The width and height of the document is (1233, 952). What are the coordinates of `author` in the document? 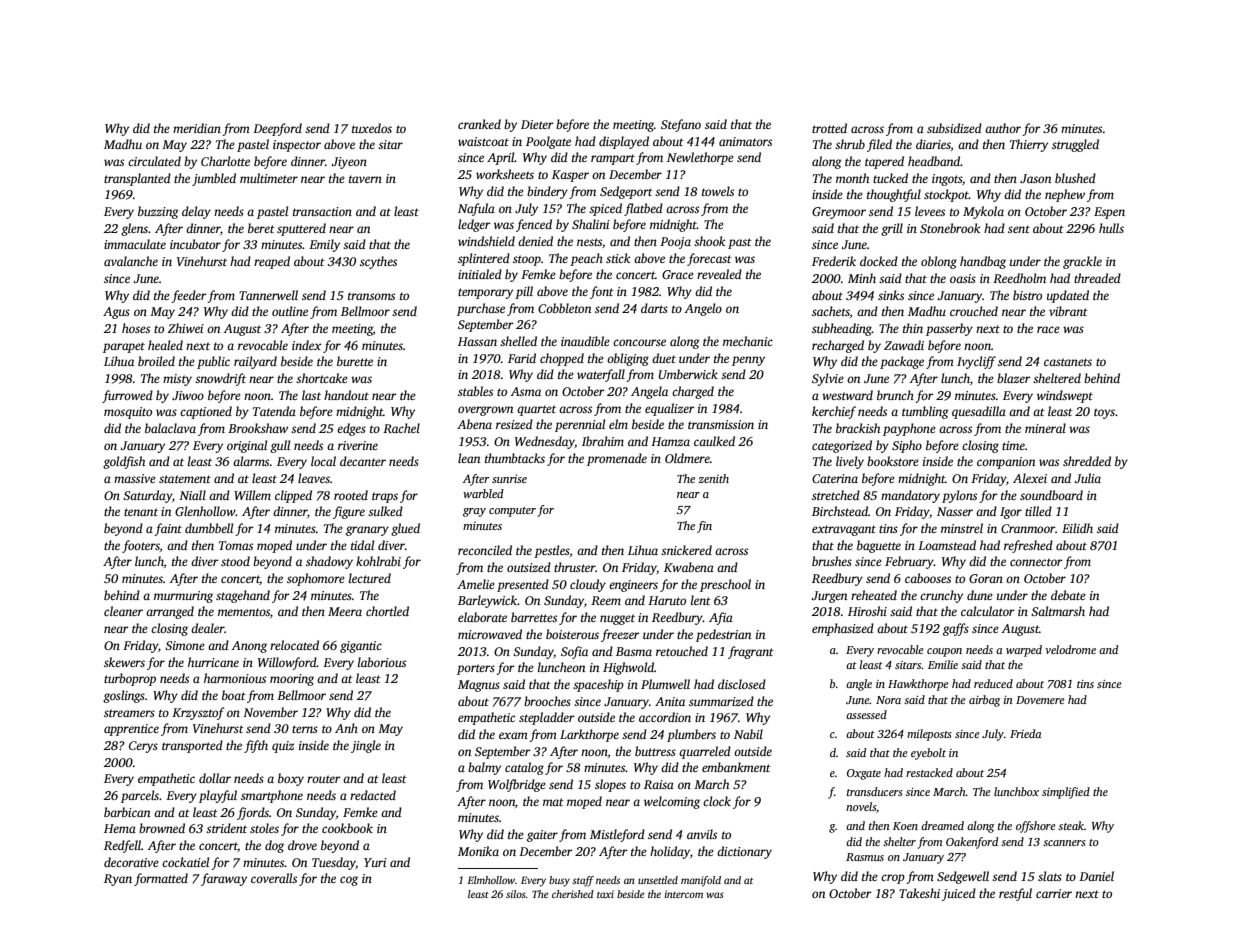 It's located at (1003, 128).
